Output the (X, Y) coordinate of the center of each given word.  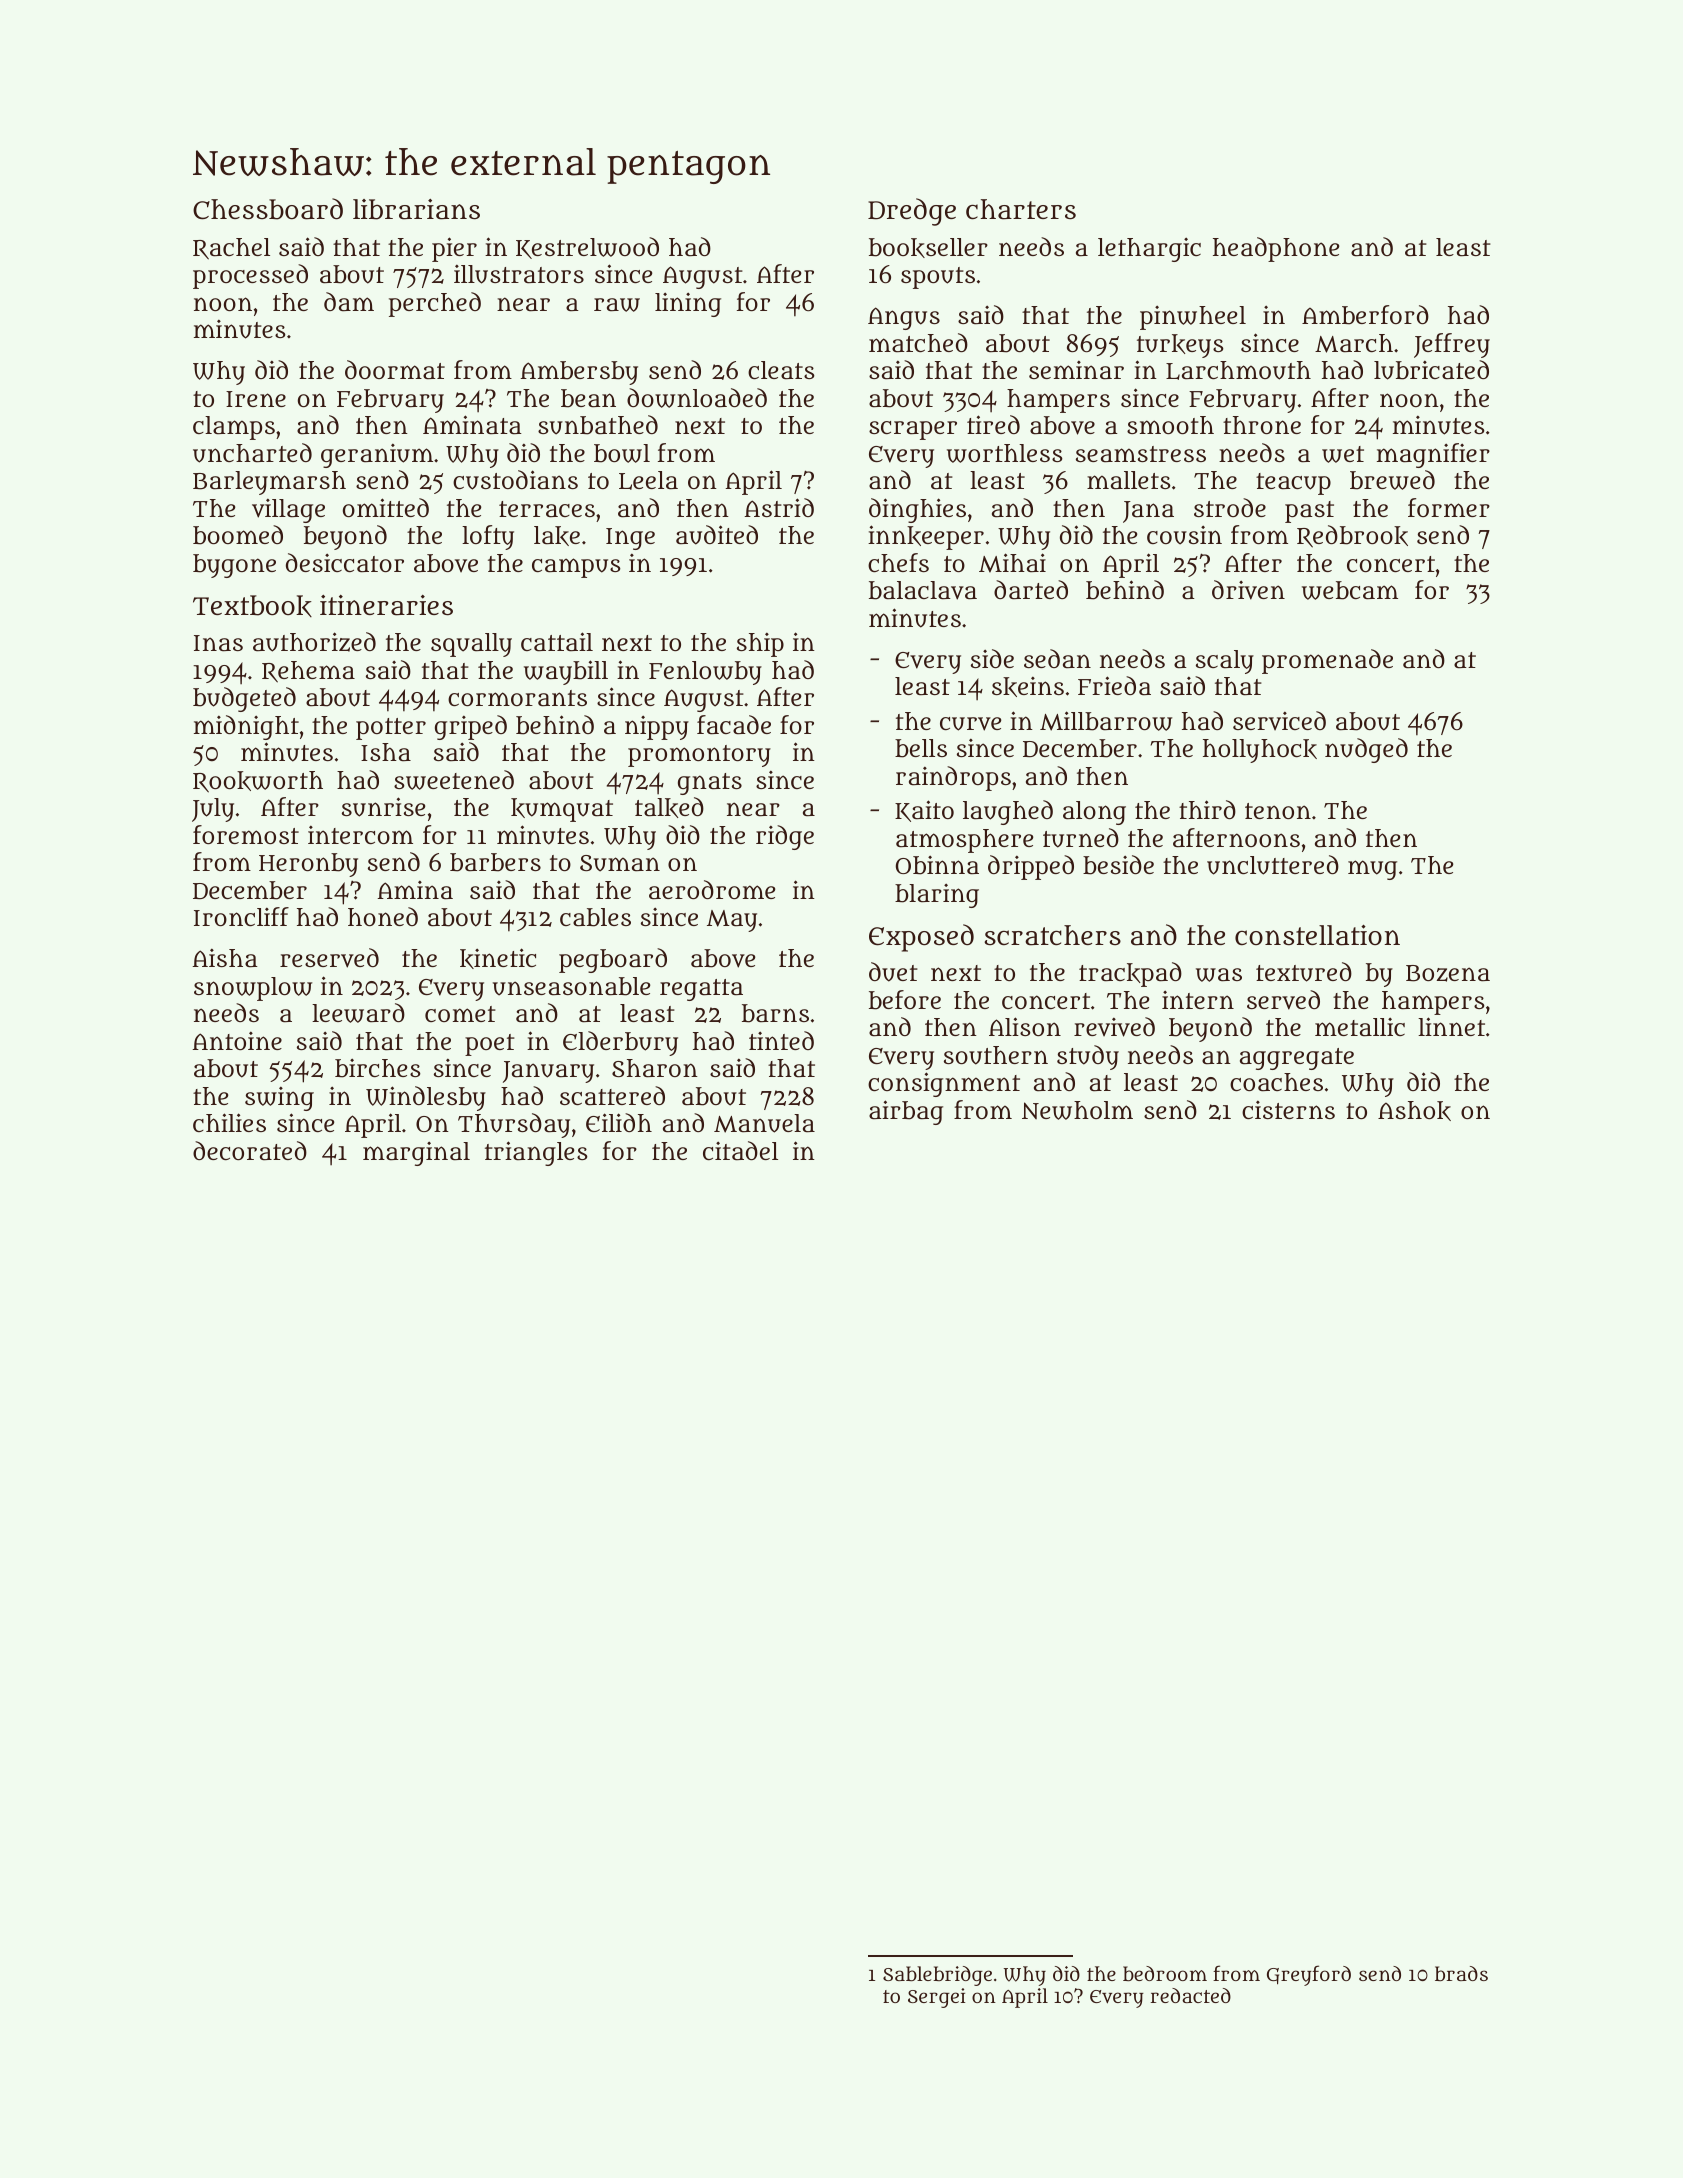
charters (1021, 209)
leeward (358, 1013)
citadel (740, 1151)
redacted (1191, 1995)
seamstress (1141, 454)
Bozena (1448, 973)
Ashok (1414, 1111)
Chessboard (268, 209)
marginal (416, 1154)
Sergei (936, 1998)
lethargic (1149, 250)
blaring (937, 896)
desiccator (345, 563)
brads (1461, 1973)
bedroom (1165, 1973)
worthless (1005, 453)
